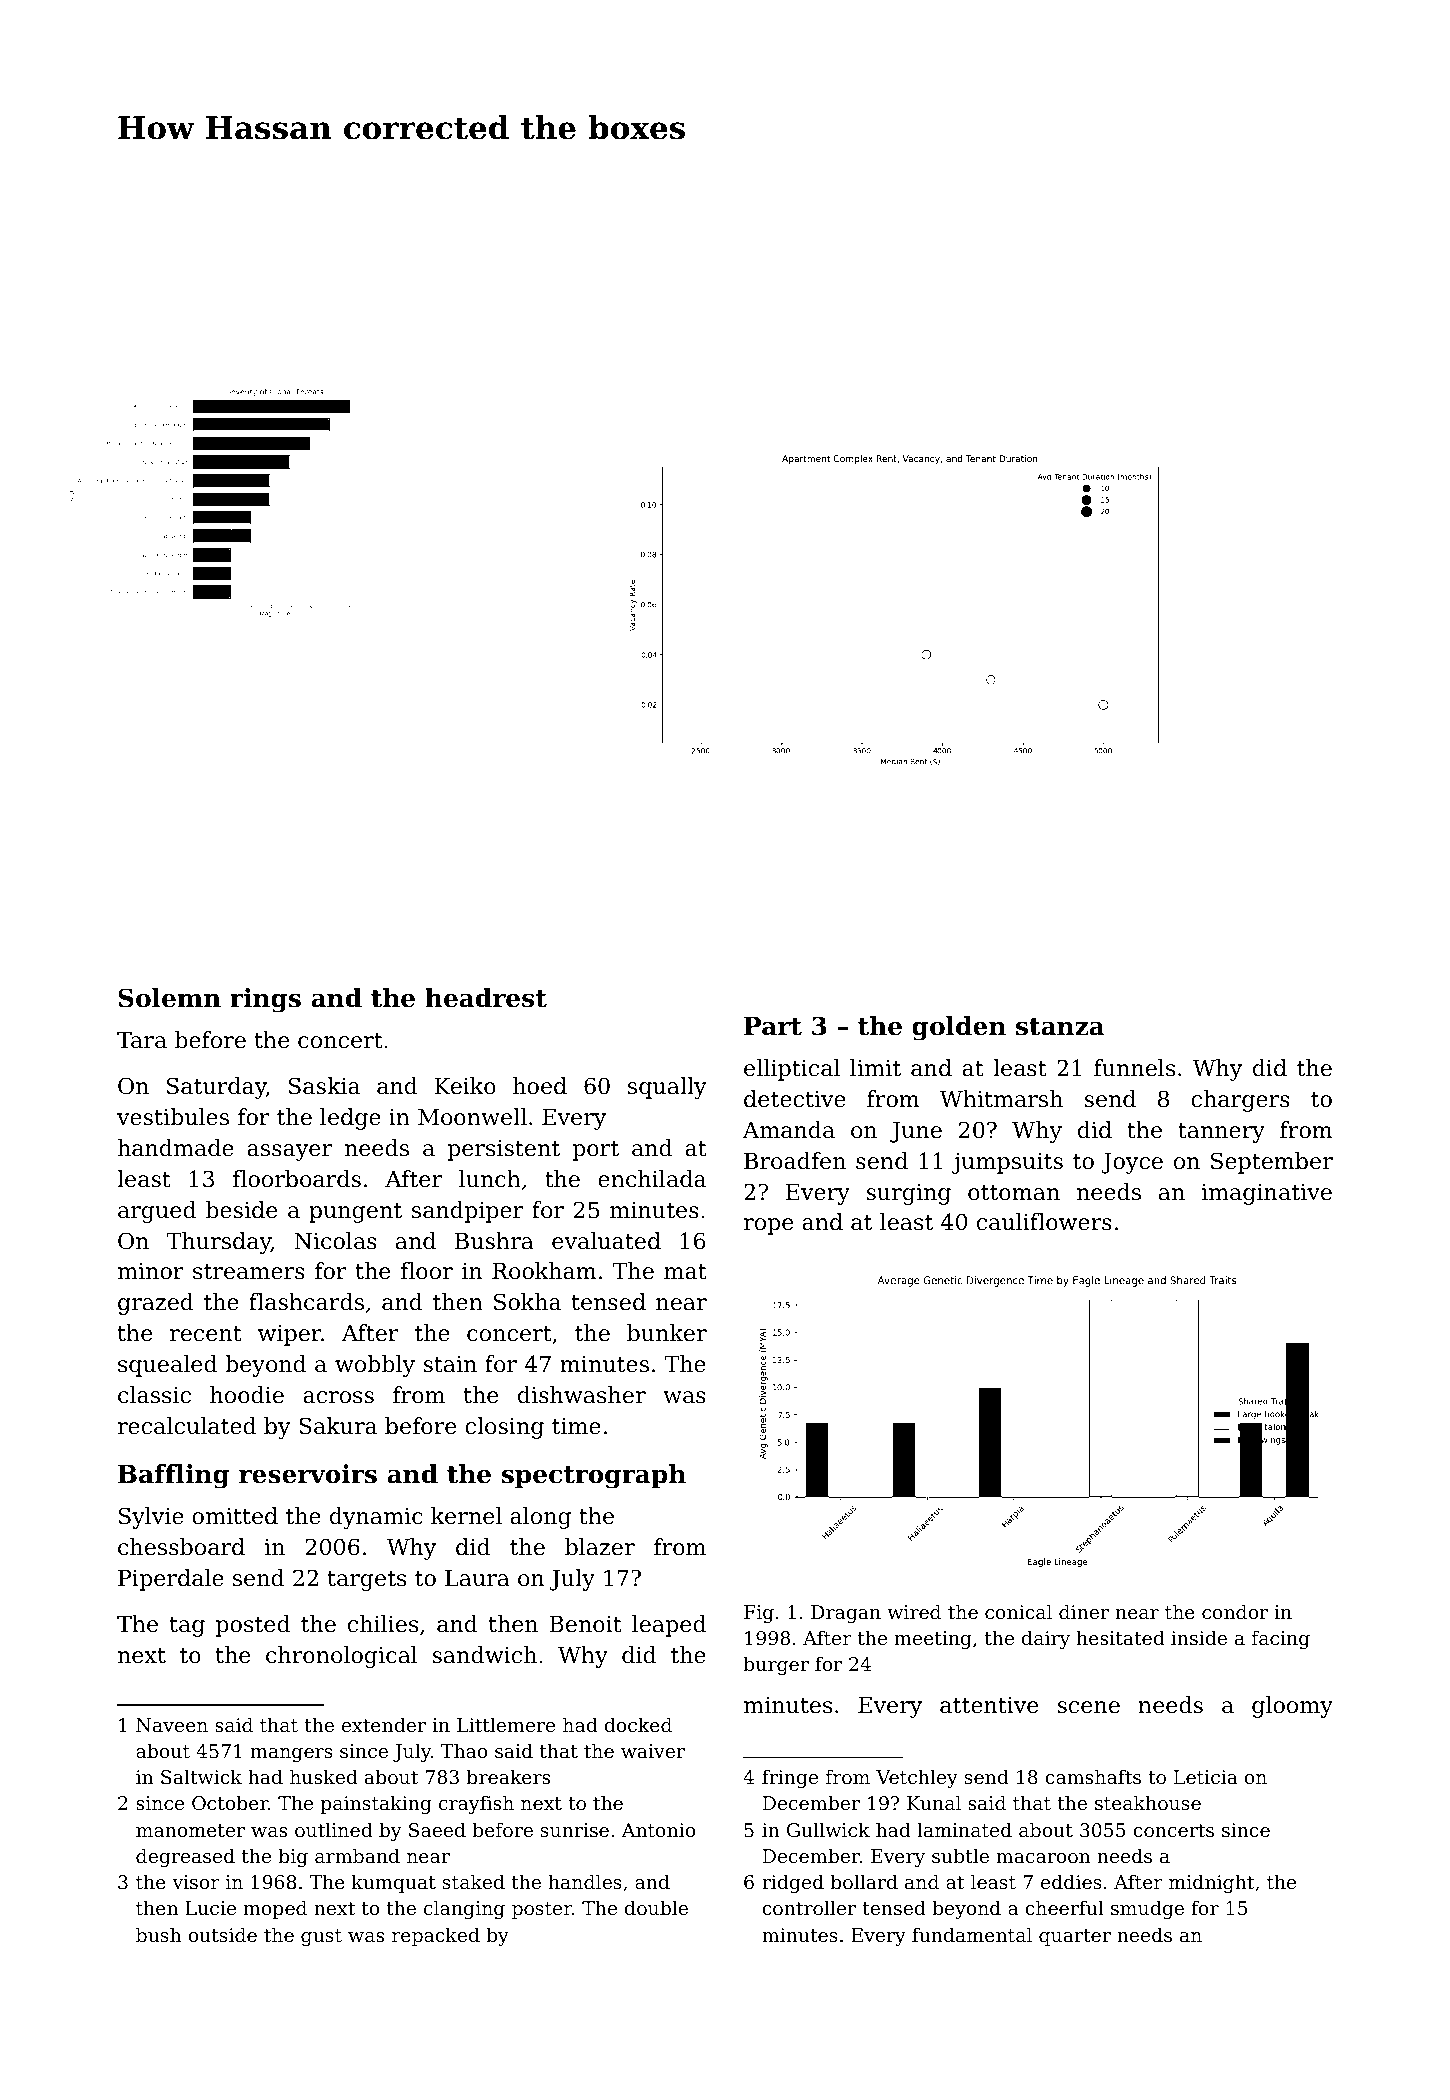  What do you see at coordinates (600, 1547) in the image?
I see `blazer` at bounding box center [600, 1547].
